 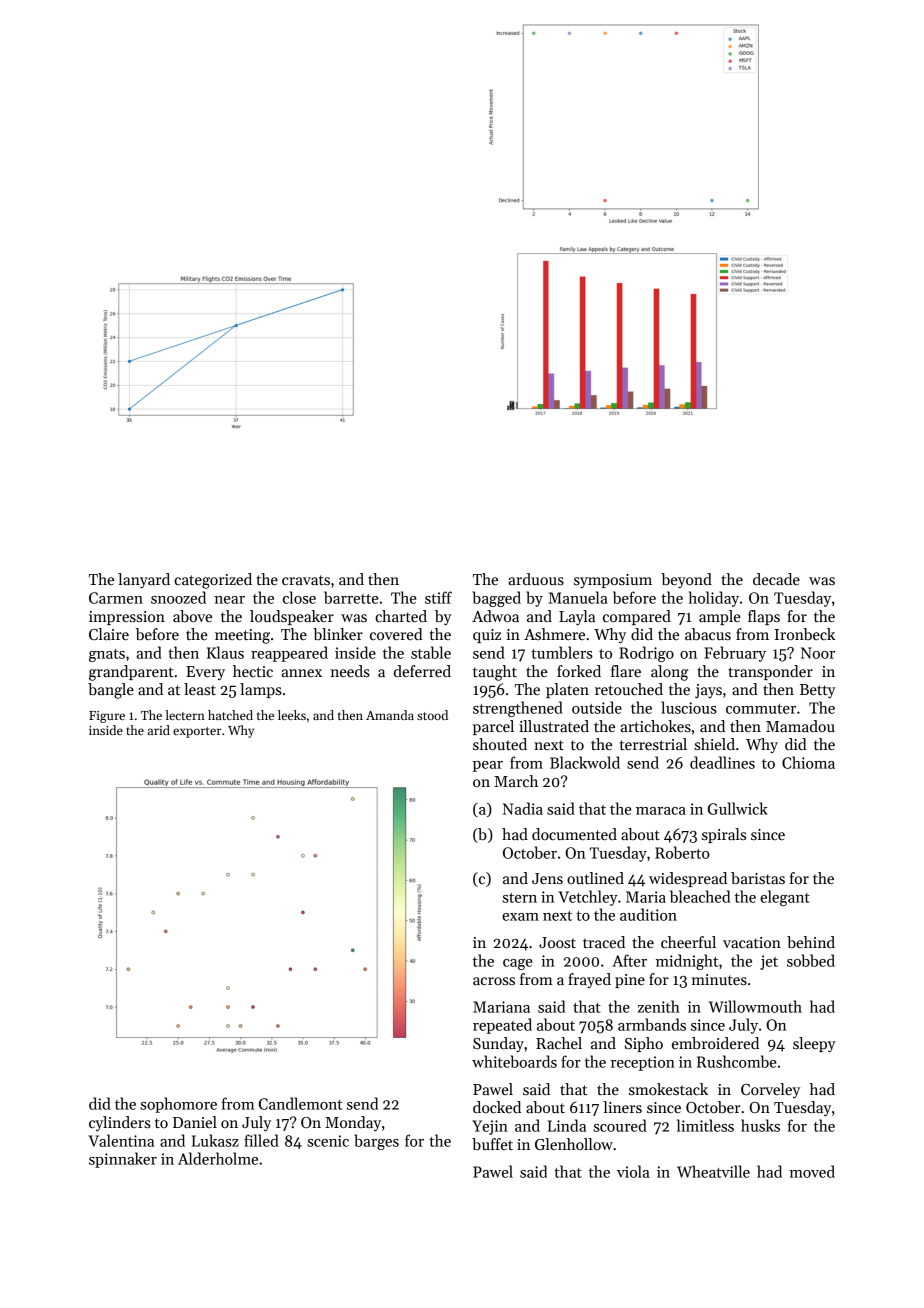 What do you see at coordinates (159, 730) in the screenshot?
I see `arid` at bounding box center [159, 730].
